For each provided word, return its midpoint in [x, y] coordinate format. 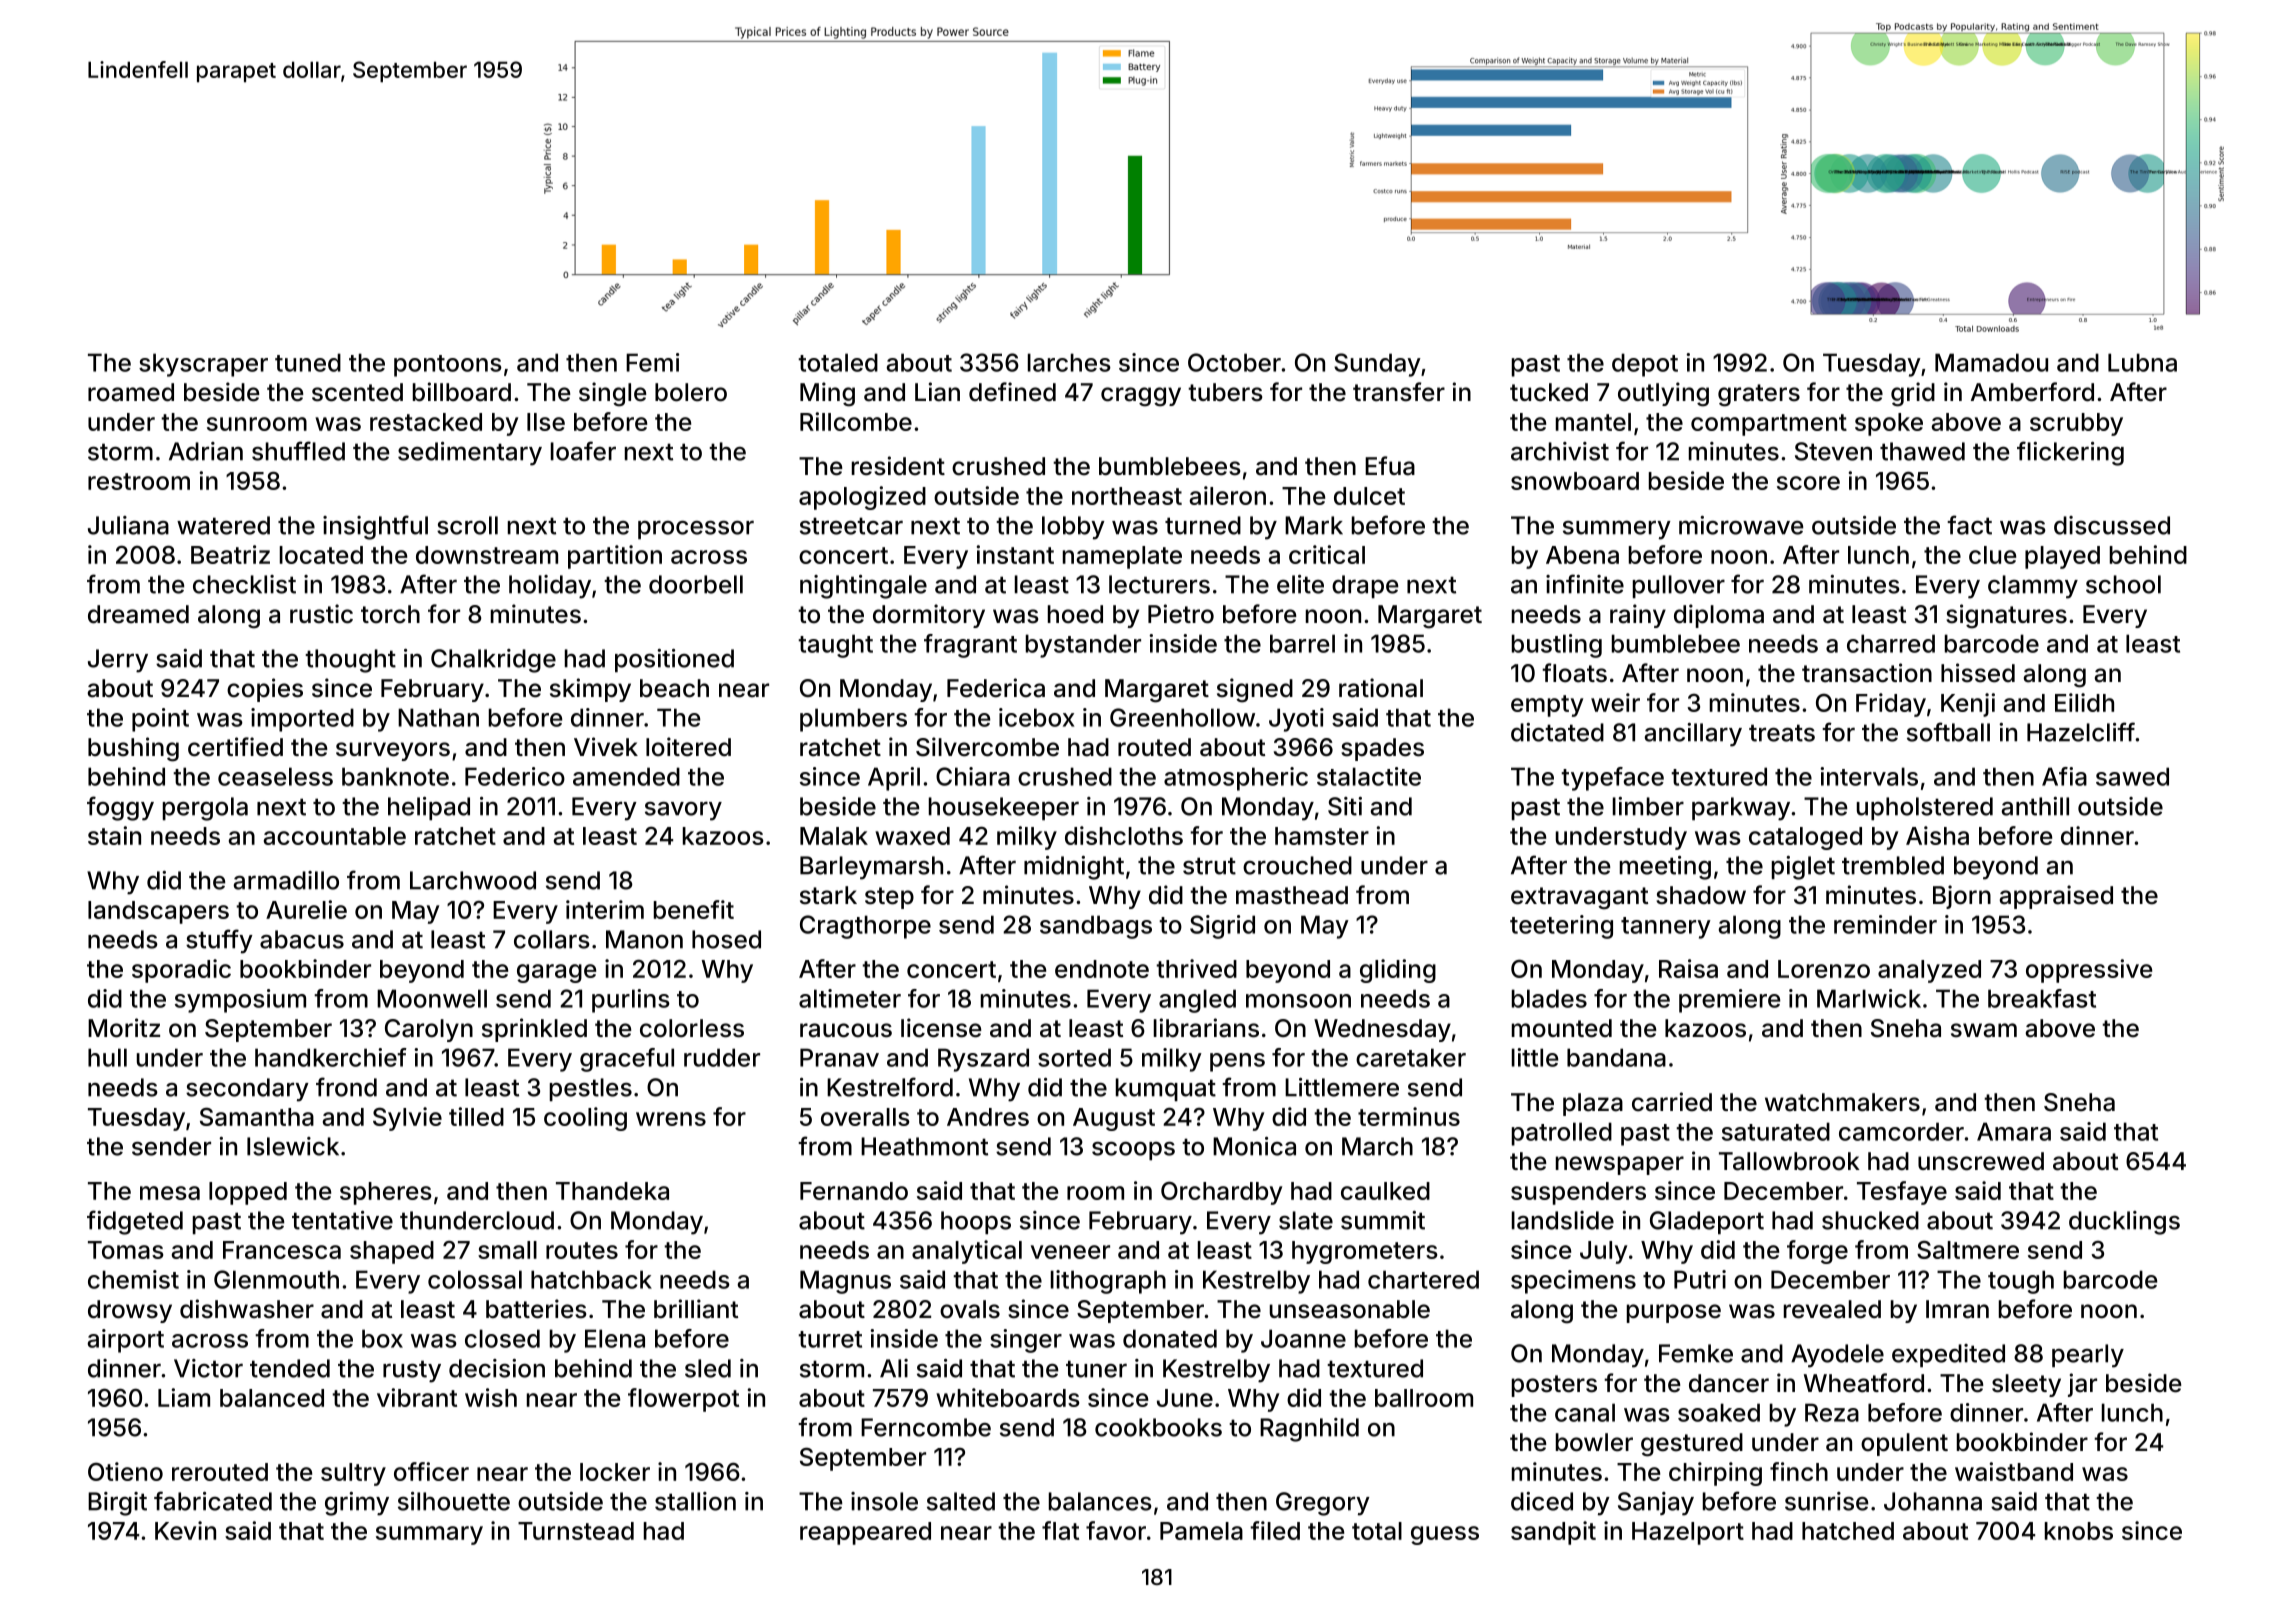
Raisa [1688, 968]
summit [1383, 1220]
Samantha [257, 1116]
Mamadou [1991, 362]
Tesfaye [1902, 1193]
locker [615, 1472]
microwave [1741, 525]
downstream [487, 555]
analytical [967, 1252]
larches [1069, 362]
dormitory [929, 616]
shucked [1870, 1220]
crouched [1297, 865]
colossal [475, 1279]
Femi [652, 362]
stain [114, 835]
